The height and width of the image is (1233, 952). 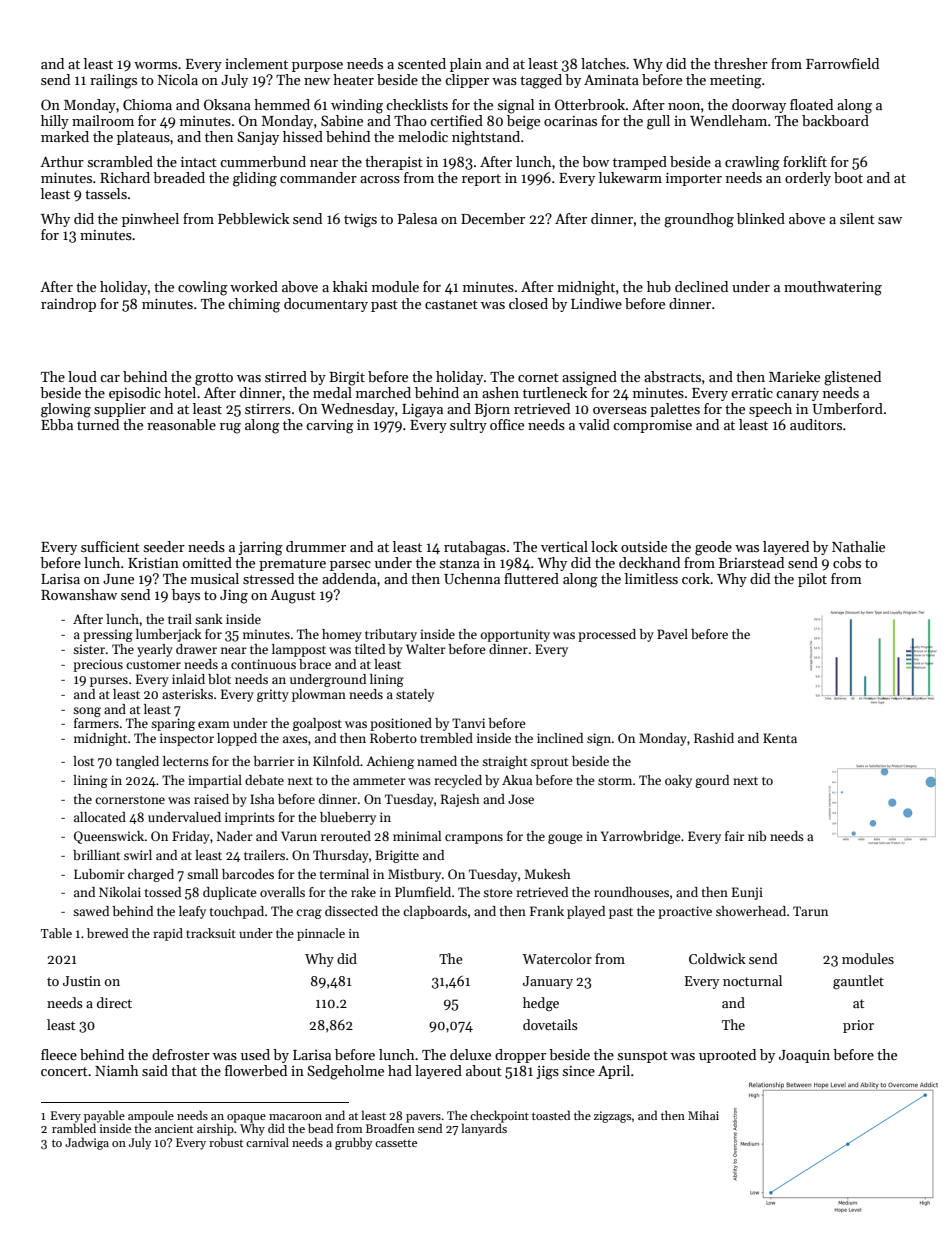 I want to click on airship, so click(x=215, y=1129).
